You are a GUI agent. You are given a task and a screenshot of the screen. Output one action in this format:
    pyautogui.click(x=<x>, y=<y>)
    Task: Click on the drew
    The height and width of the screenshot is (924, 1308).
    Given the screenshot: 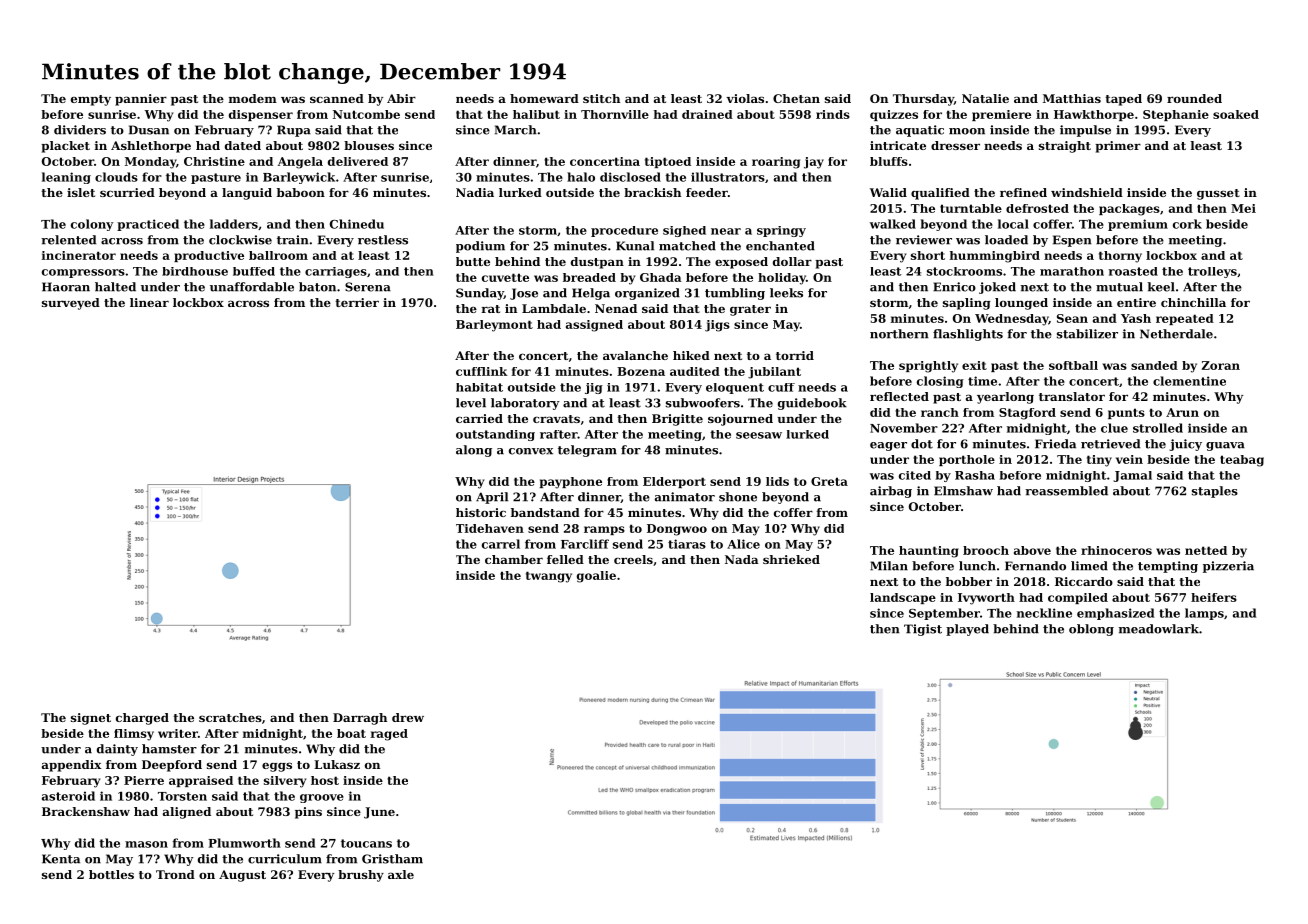 What is the action you would take?
    pyautogui.click(x=408, y=717)
